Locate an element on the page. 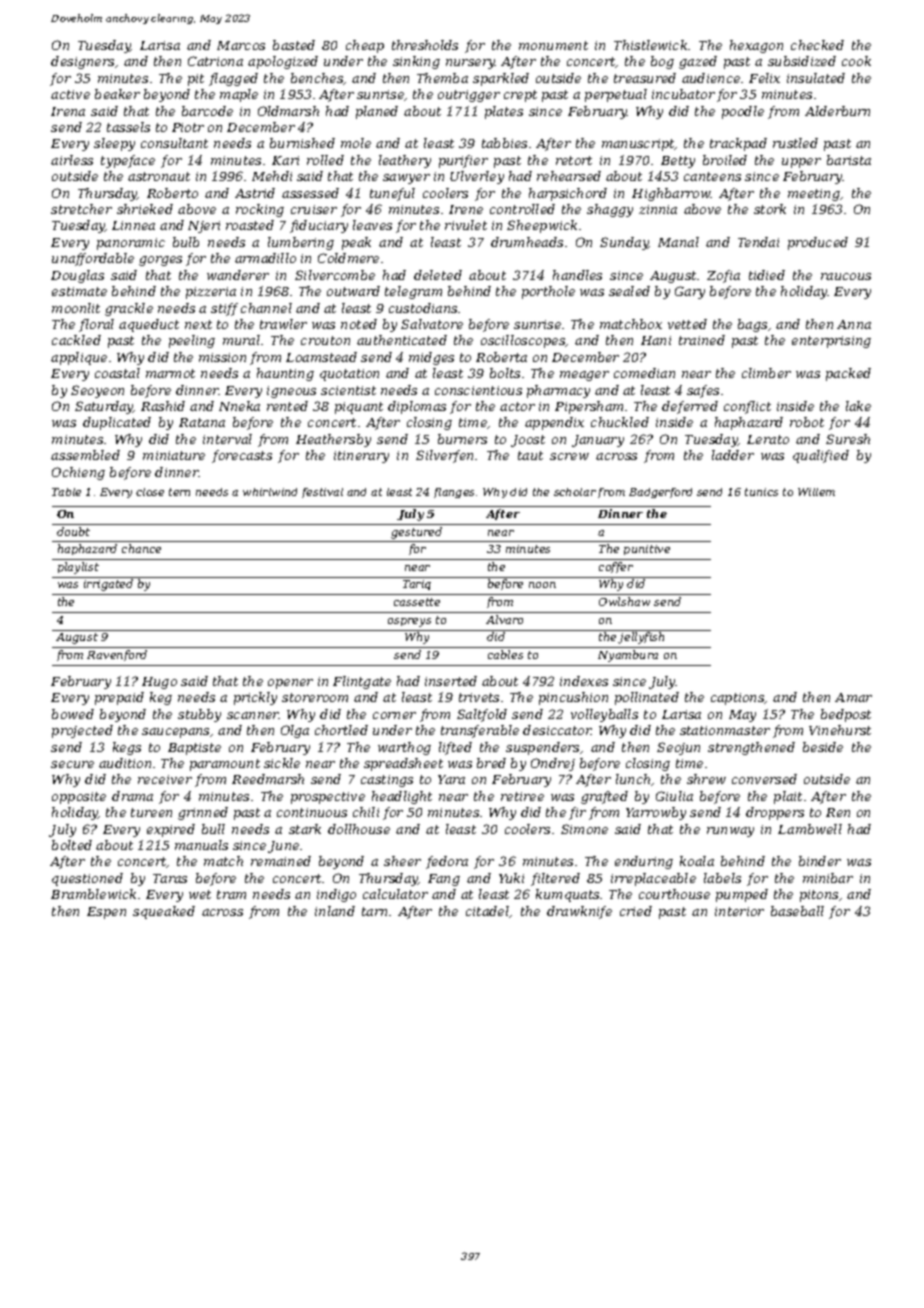 This page has height=1308, width=924. airless is located at coordinates (72, 160).
